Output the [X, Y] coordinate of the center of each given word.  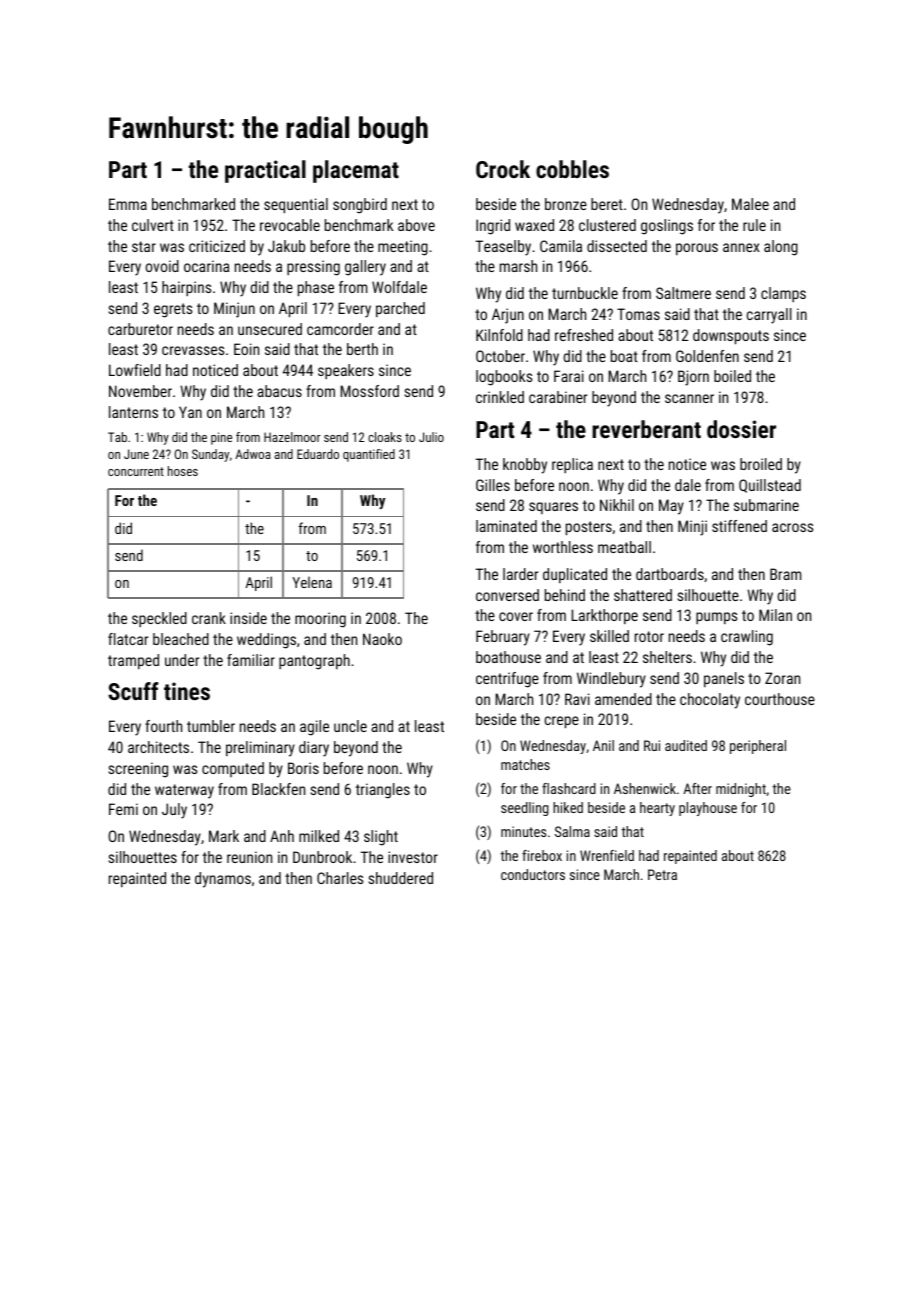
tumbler [211, 726]
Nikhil [617, 505]
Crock [503, 169]
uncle [350, 726]
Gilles [493, 485]
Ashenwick [645, 788]
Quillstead [770, 486]
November [140, 391]
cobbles [572, 169]
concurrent [136, 471]
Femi [123, 809]
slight [381, 838]
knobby [525, 466]
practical [265, 171]
